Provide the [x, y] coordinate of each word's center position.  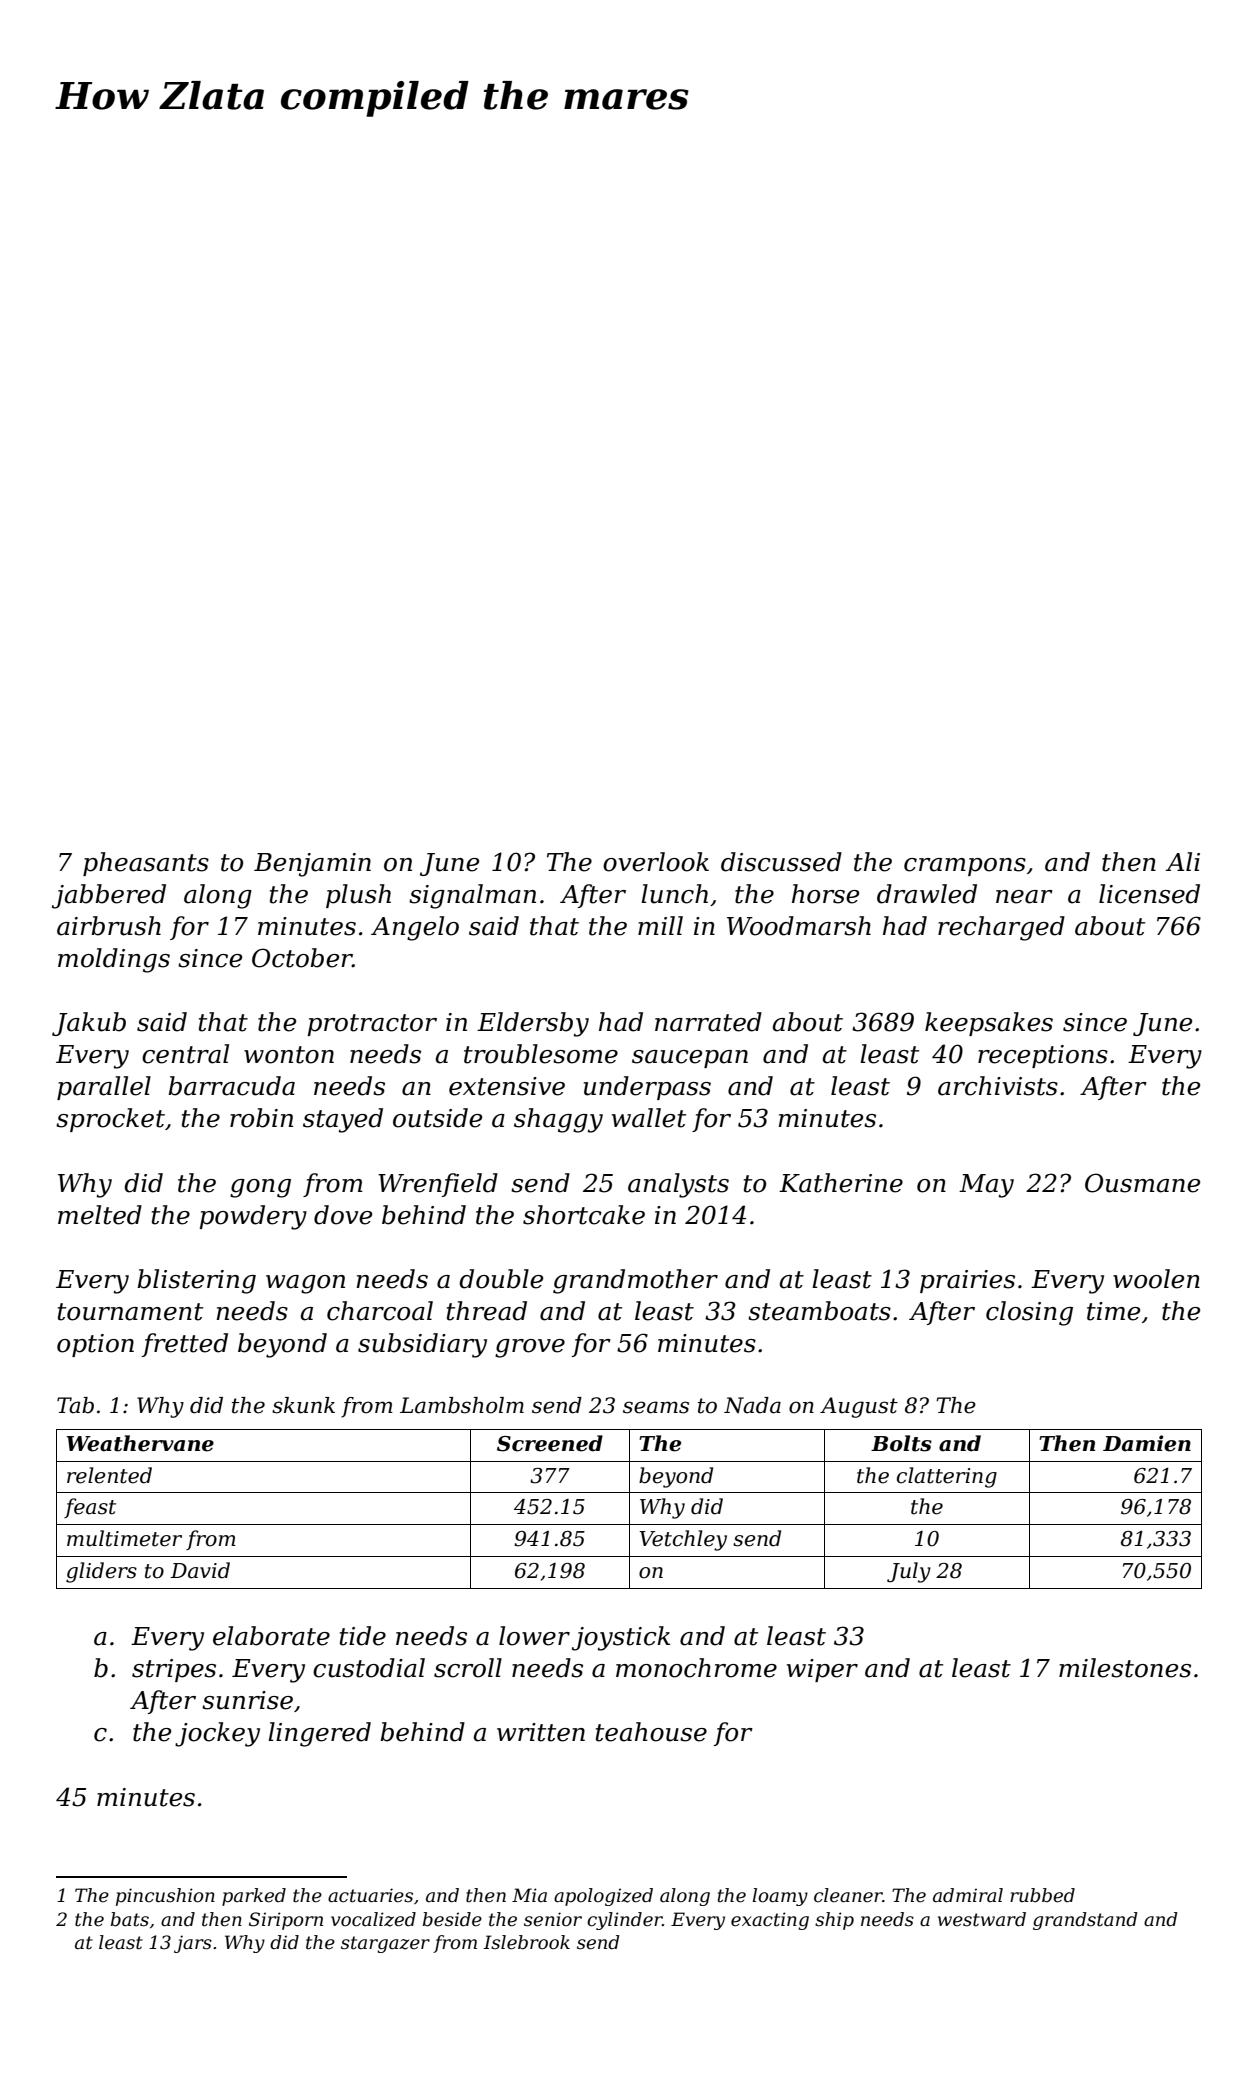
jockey [217, 1734]
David [200, 1570]
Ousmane [1142, 1183]
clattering [947, 1477]
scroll [468, 1668]
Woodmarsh [799, 926]
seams [656, 1407]
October [302, 958]
